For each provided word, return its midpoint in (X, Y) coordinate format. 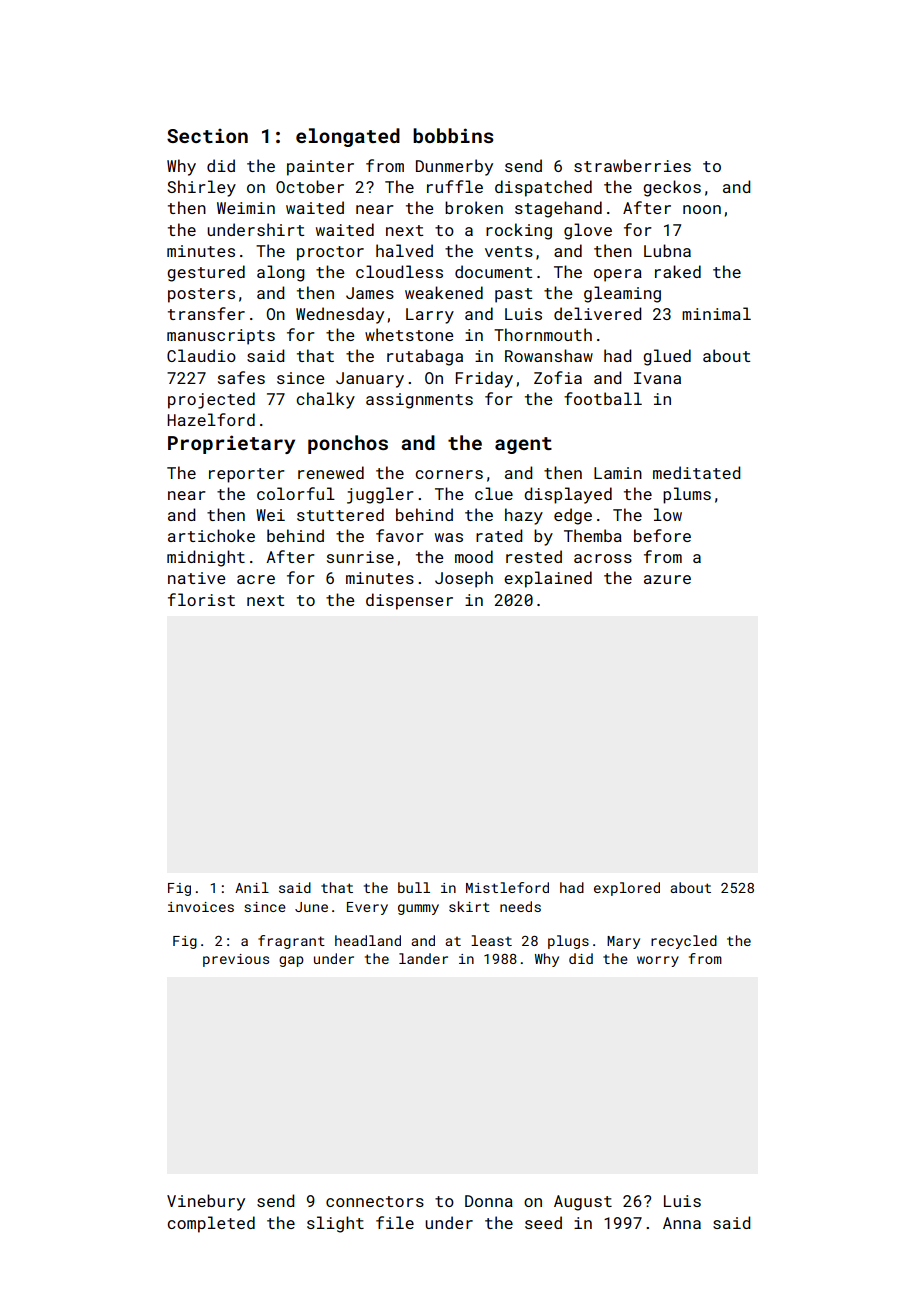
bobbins (453, 135)
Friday (484, 379)
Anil (252, 887)
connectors (375, 1201)
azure (667, 579)
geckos (672, 188)
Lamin (618, 473)
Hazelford (211, 419)
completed (211, 1224)
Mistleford (507, 887)
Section (207, 136)
